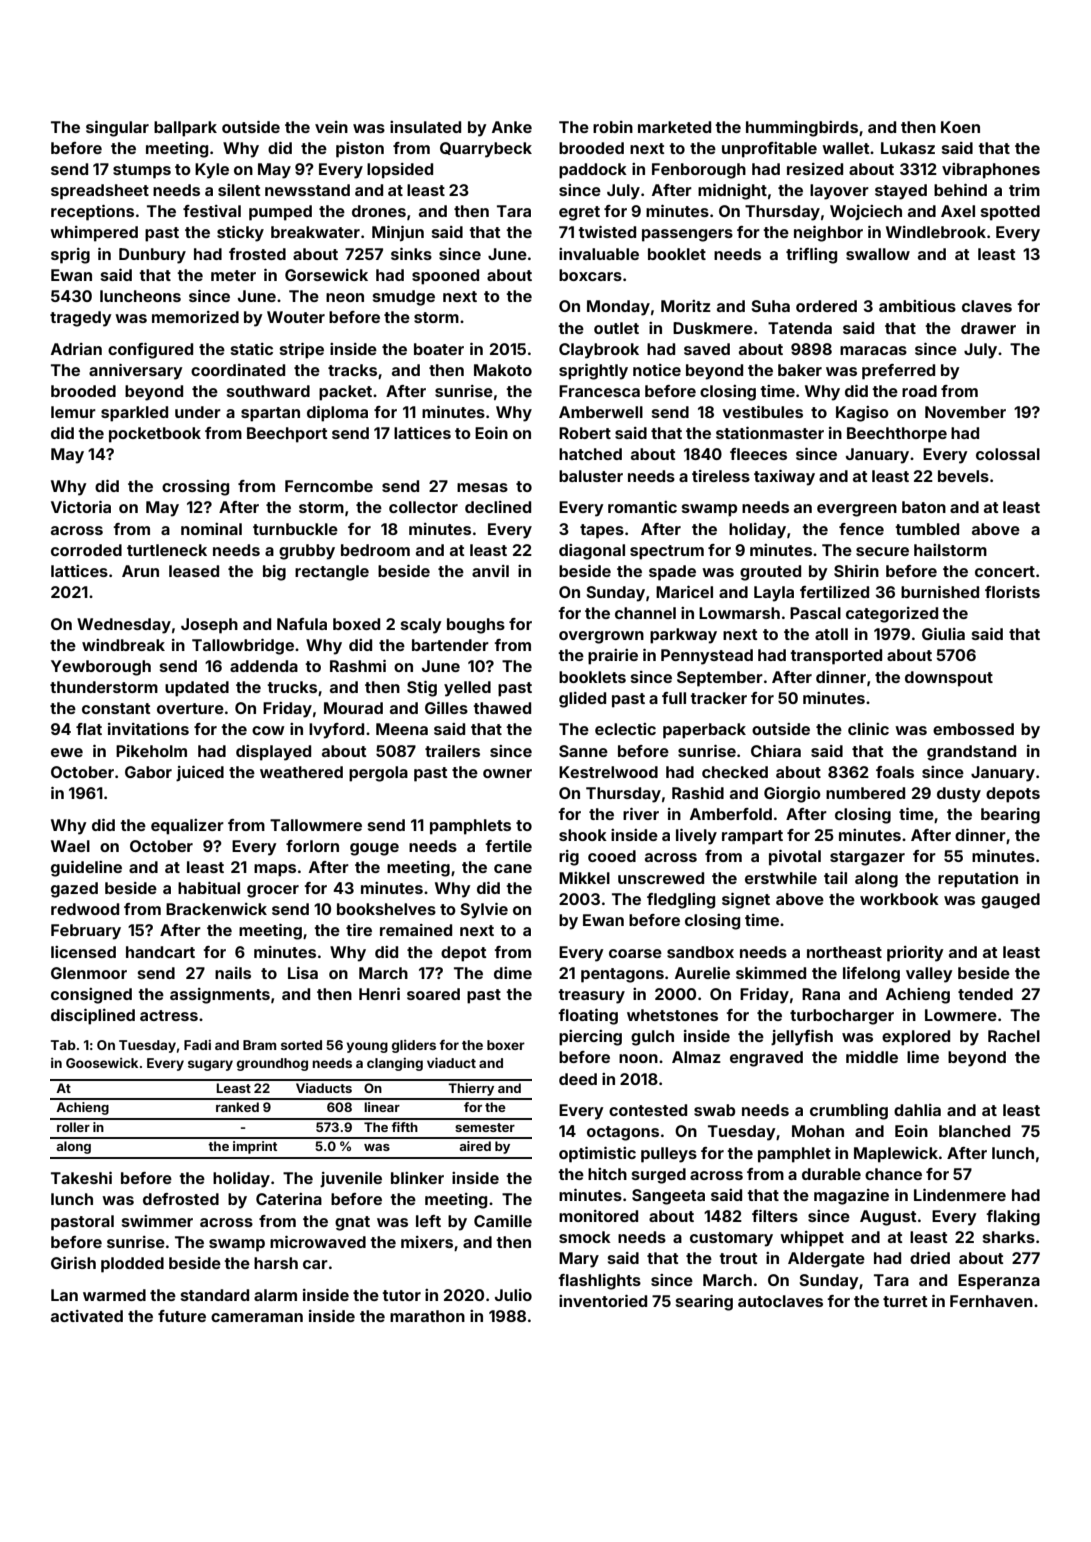 Image resolution: width=1091 pixels, height=1542 pixels. What do you see at coordinates (988, 328) in the screenshot?
I see `drawer` at bounding box center [988, 328].
